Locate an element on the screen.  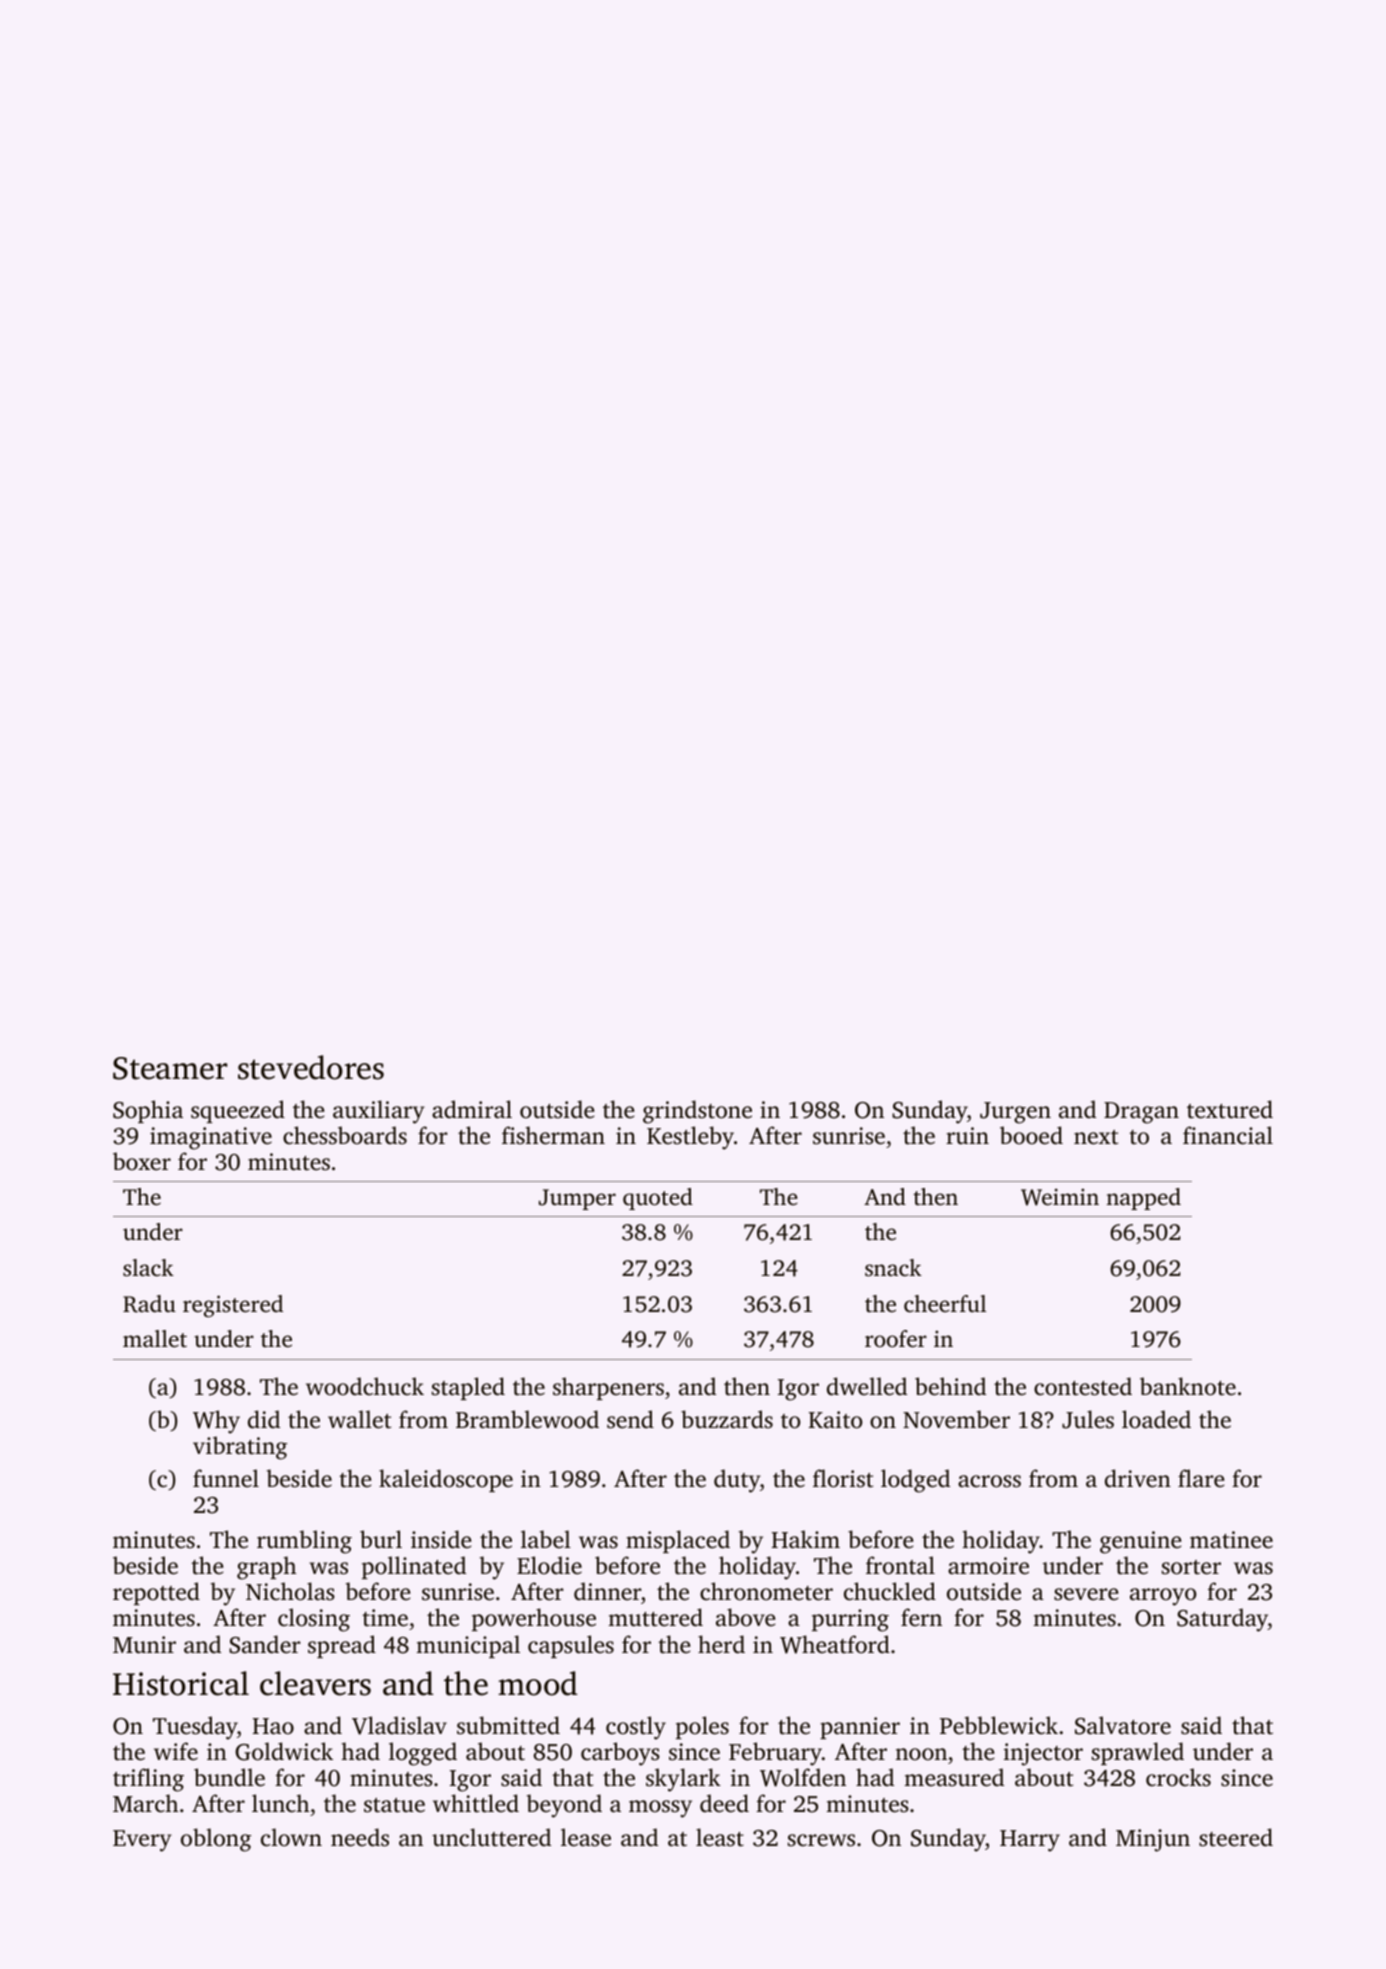
grindstone is located at coordinates (697, 1112).
